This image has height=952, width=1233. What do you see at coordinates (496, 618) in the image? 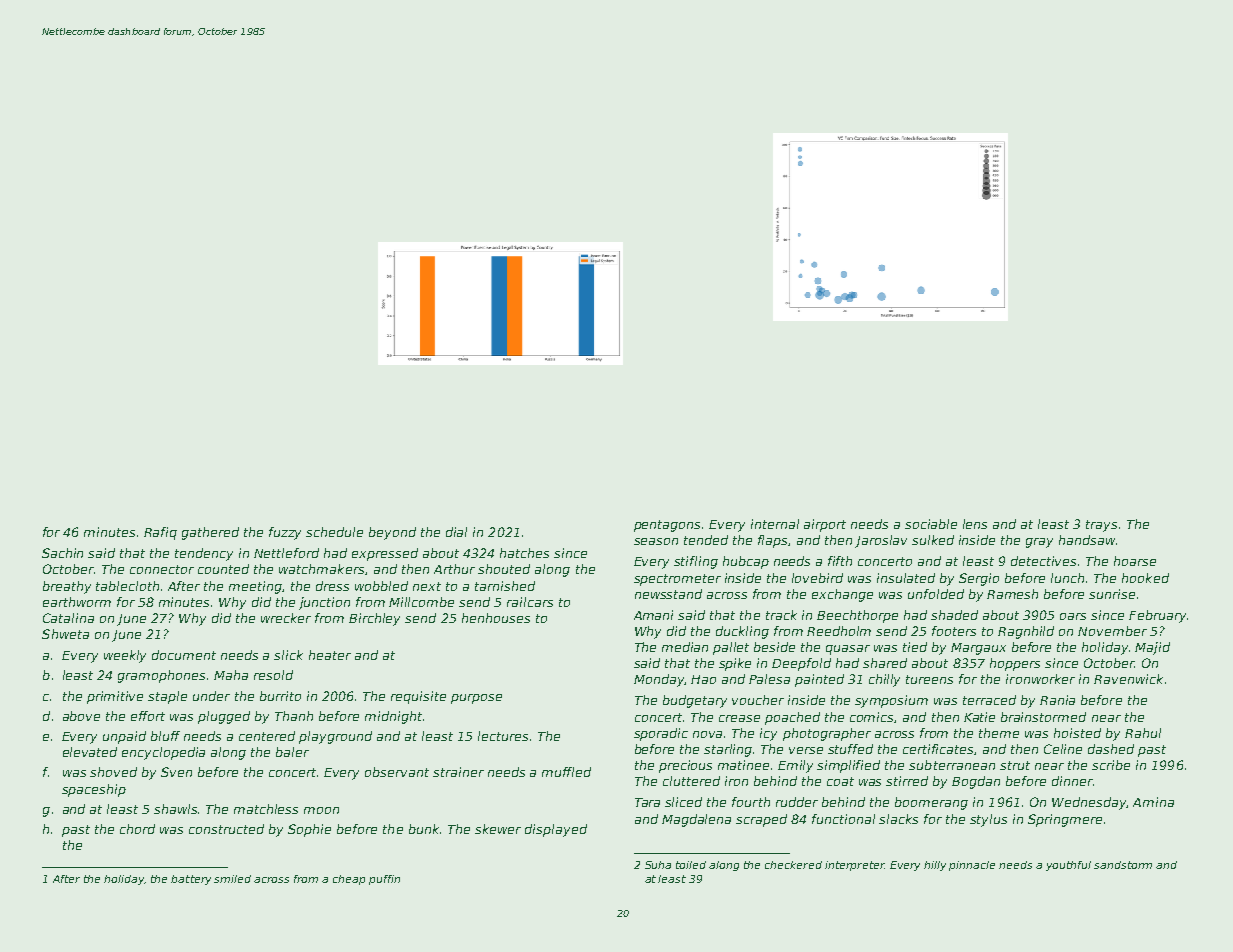
I see `henhouses` at bounding box center [496, 618].
